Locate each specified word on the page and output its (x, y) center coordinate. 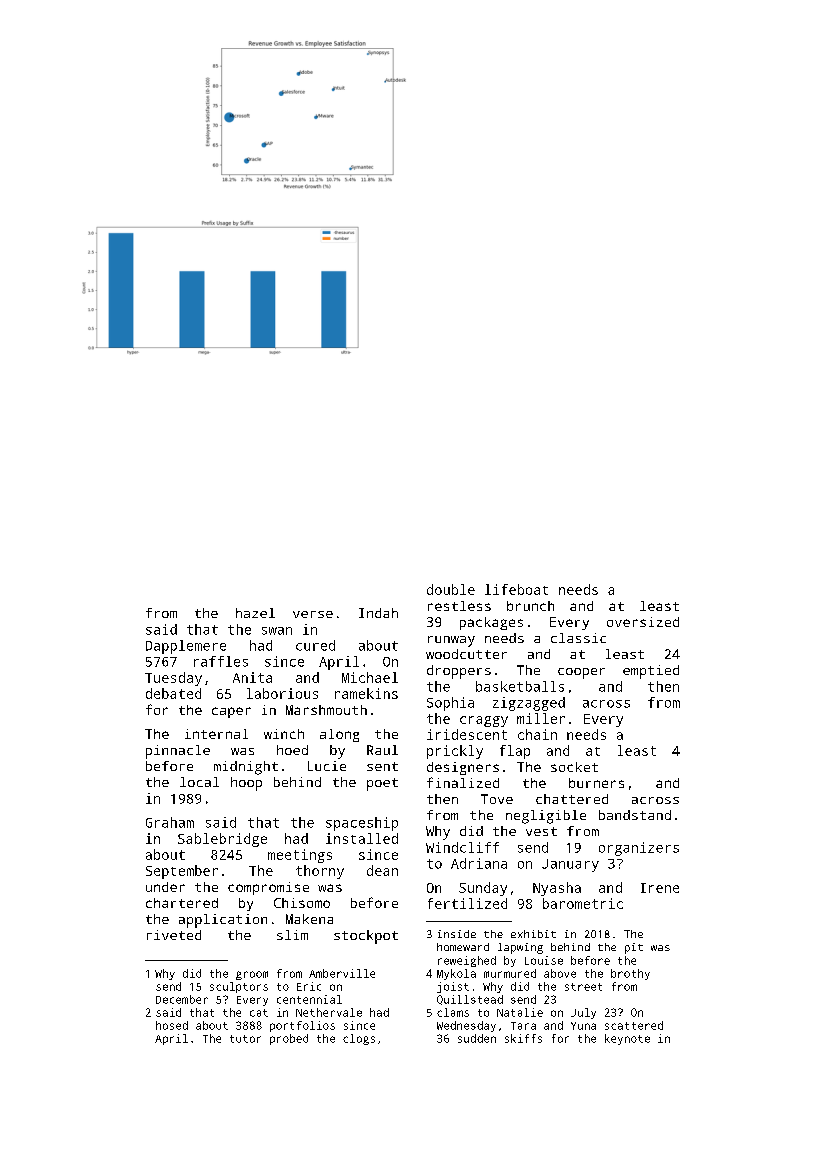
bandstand (635, 815)
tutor (245, 1039)
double (451, 589)
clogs (359, 1039)
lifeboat (516, 589)
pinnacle (178, 752)
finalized (463, 782)
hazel (255, 613)
